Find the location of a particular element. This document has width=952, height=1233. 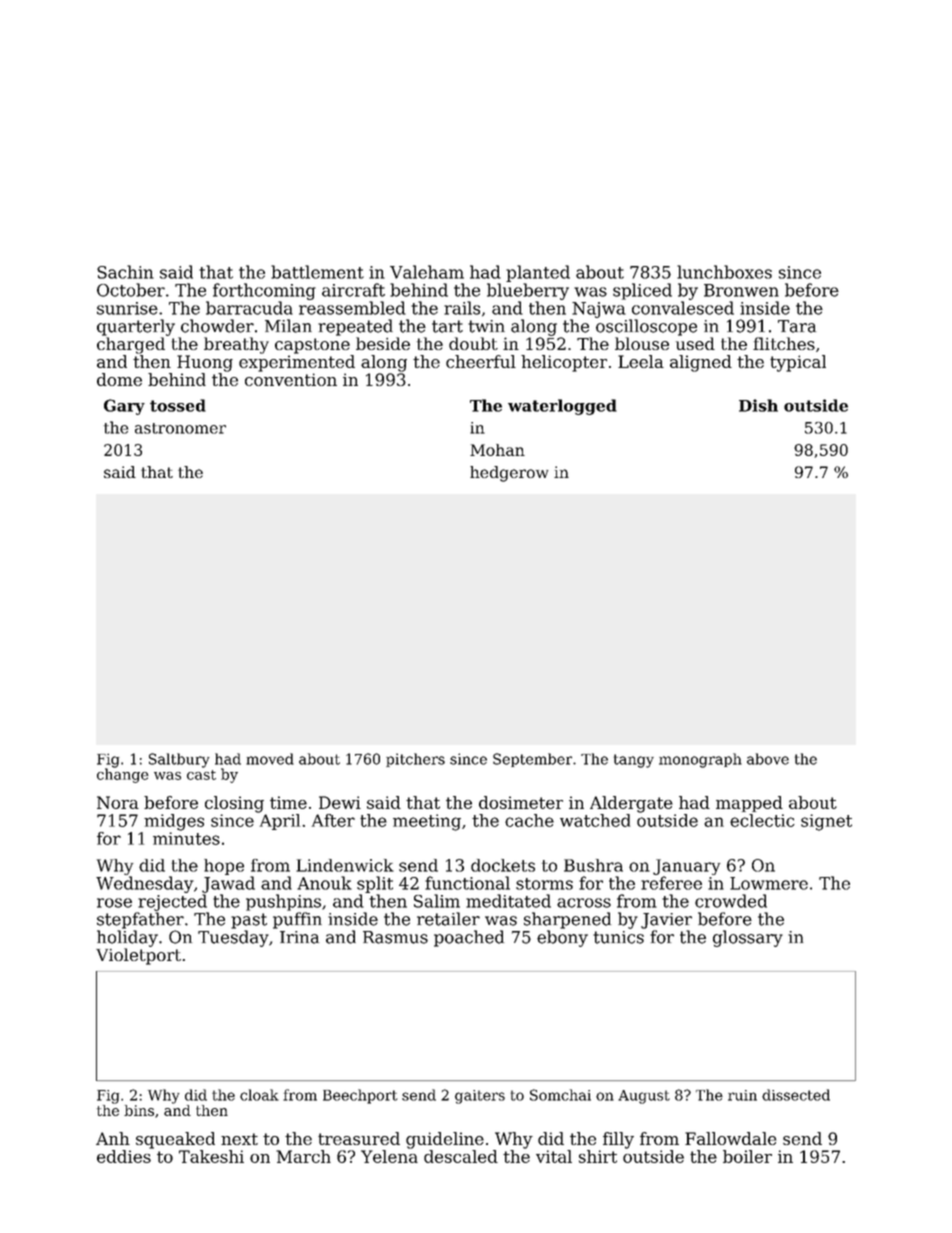

Tuesday is located at coordinates (233, 938).
